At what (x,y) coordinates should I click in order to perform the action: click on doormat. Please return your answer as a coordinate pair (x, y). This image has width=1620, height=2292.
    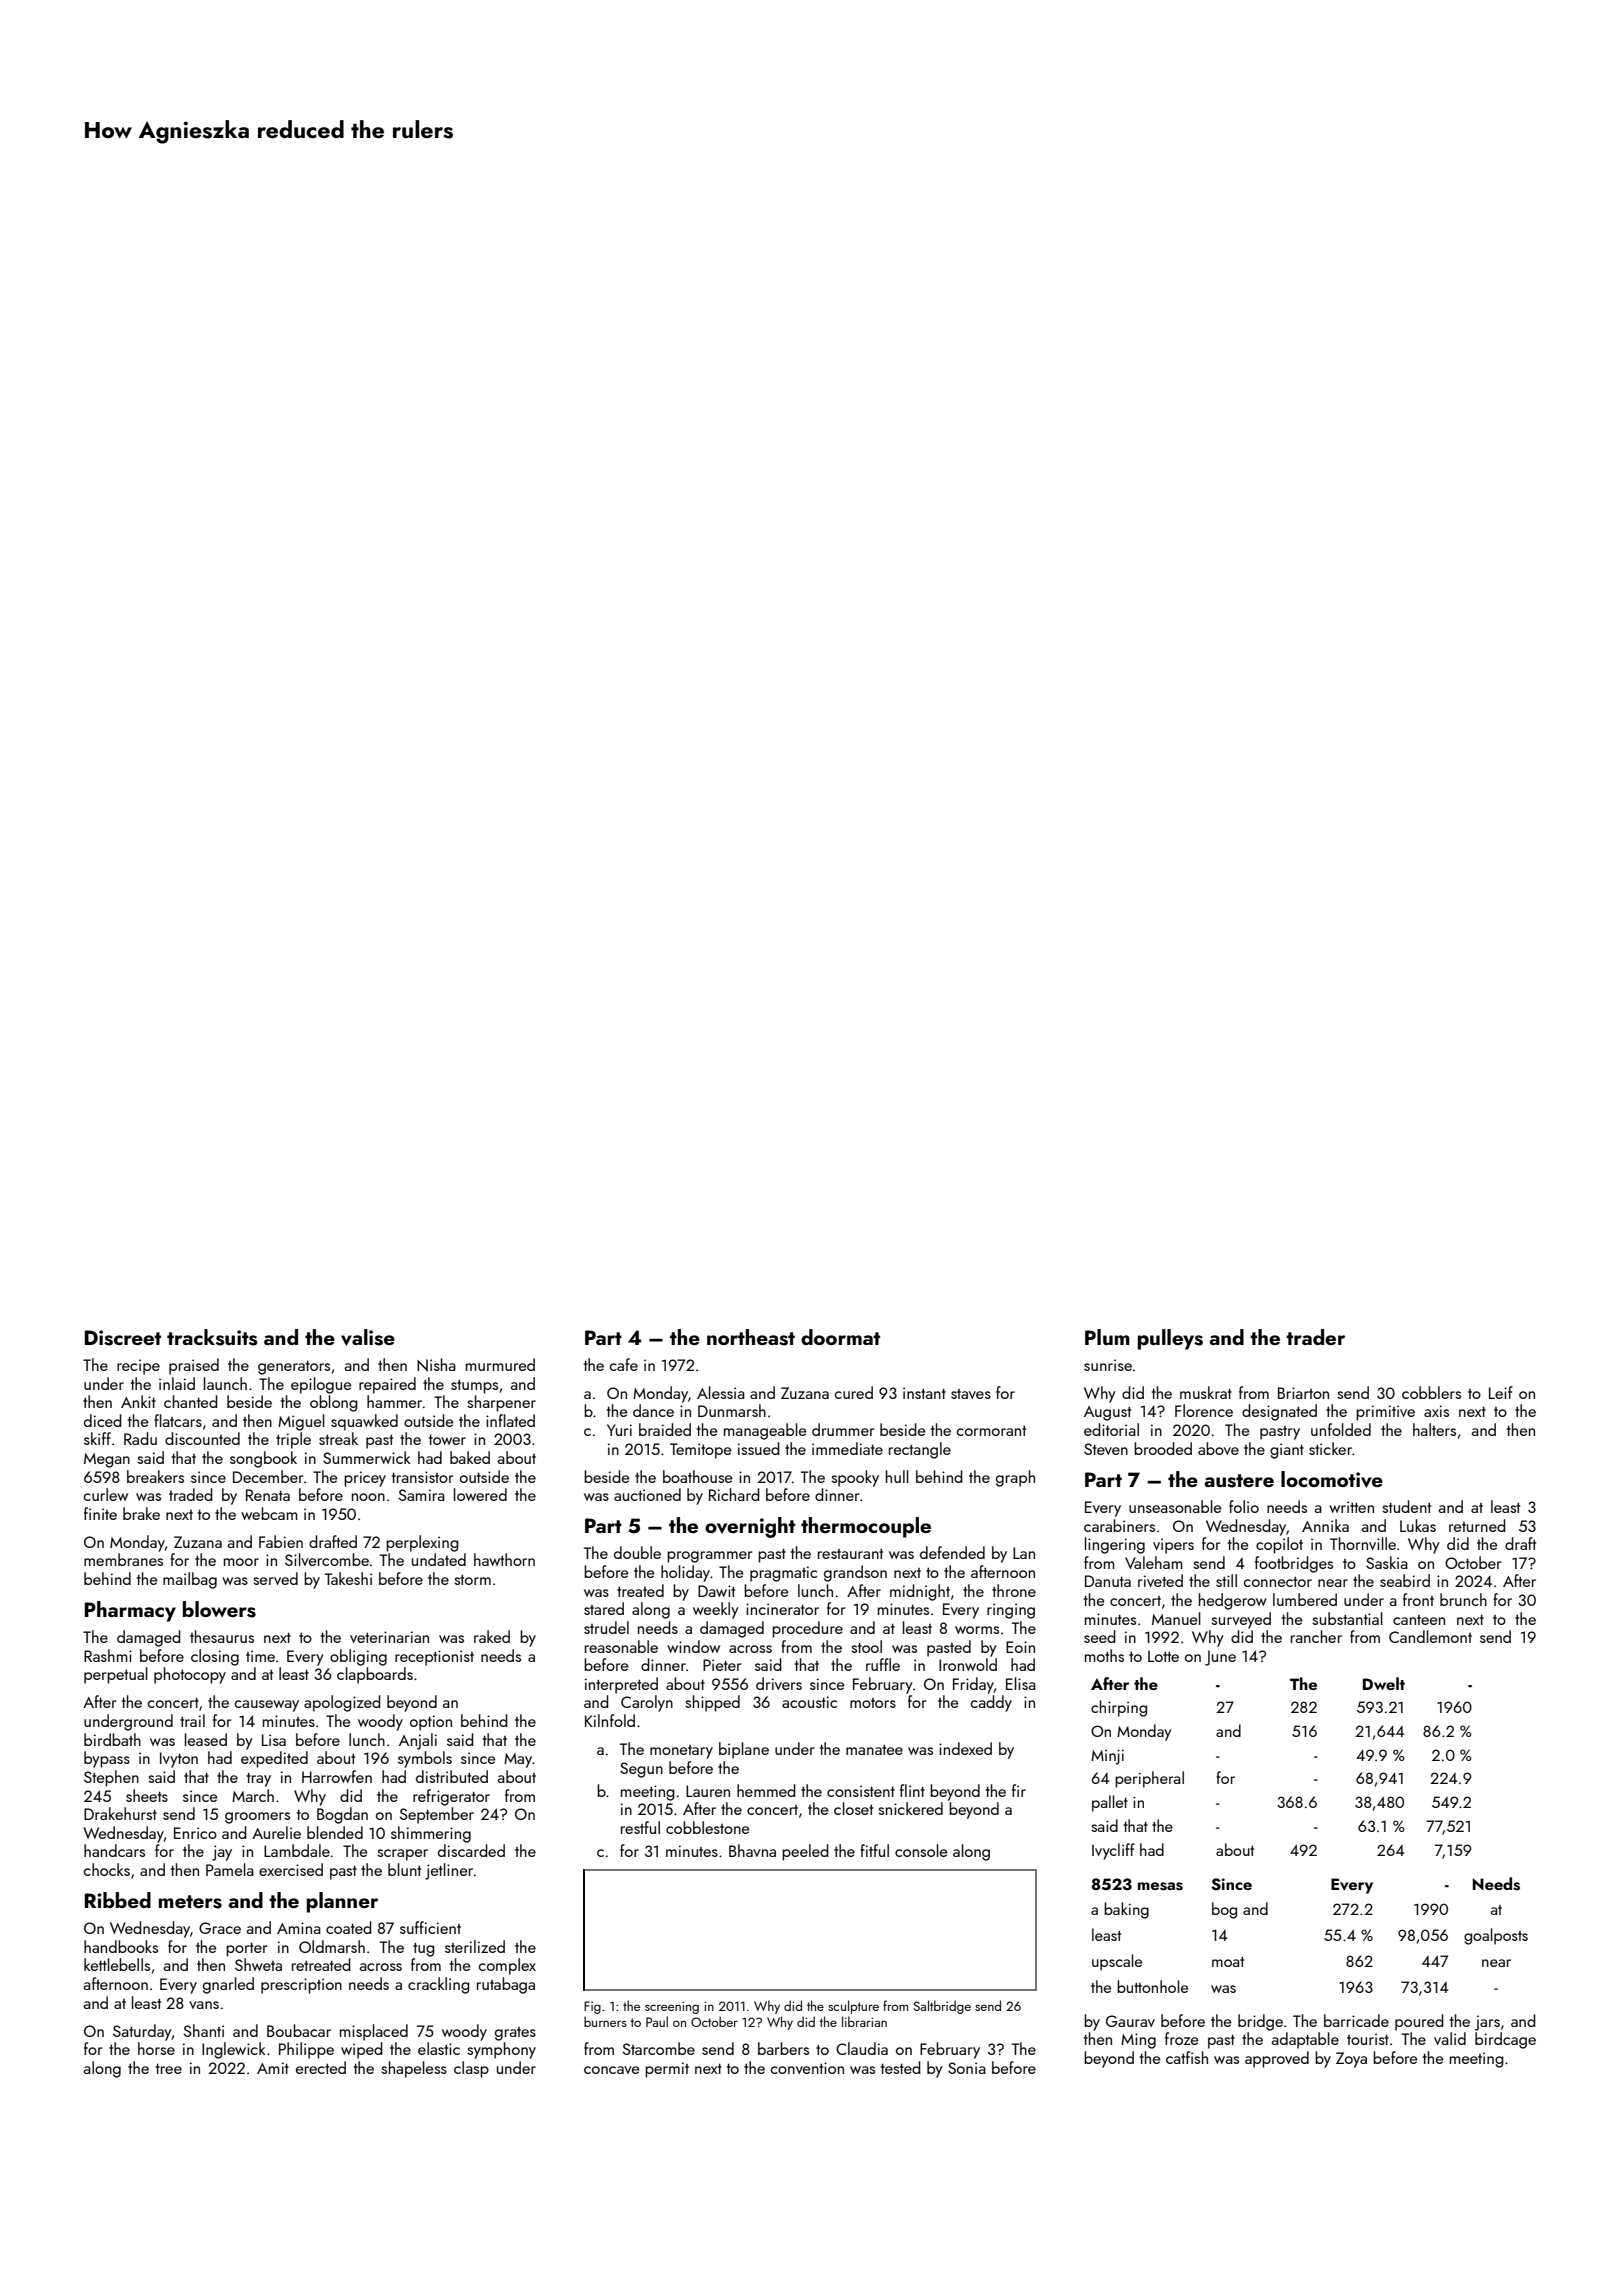
    Looking at the image, I should click on (840, 1337).
